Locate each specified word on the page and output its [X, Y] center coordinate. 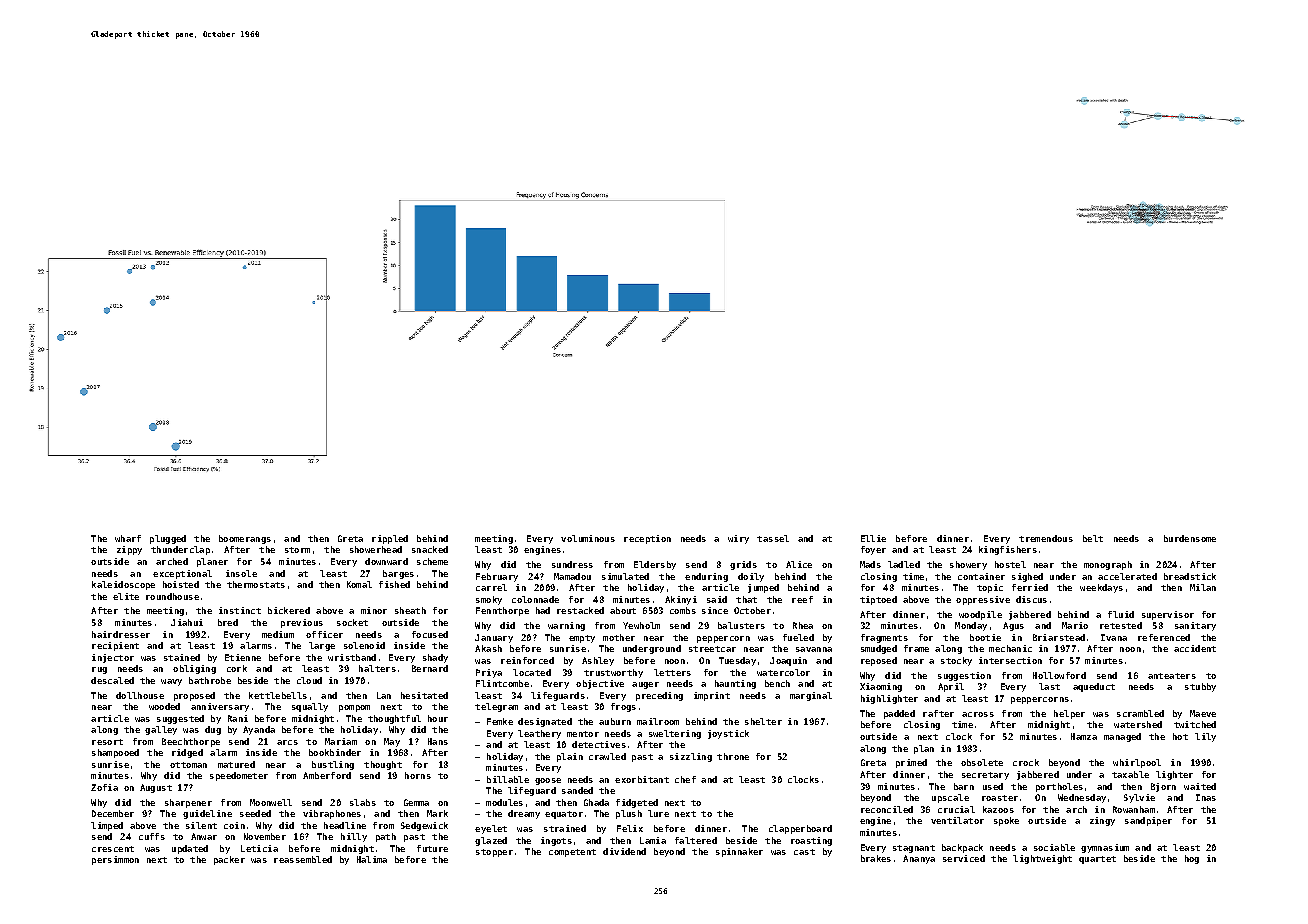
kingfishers [1008, 550]
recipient [115, 646]
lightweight [1042, 859]
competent [572, 853]
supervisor [1168, 615]
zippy [129, 550]
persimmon [115, 860]
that [746, 599]
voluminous [588, 538]
